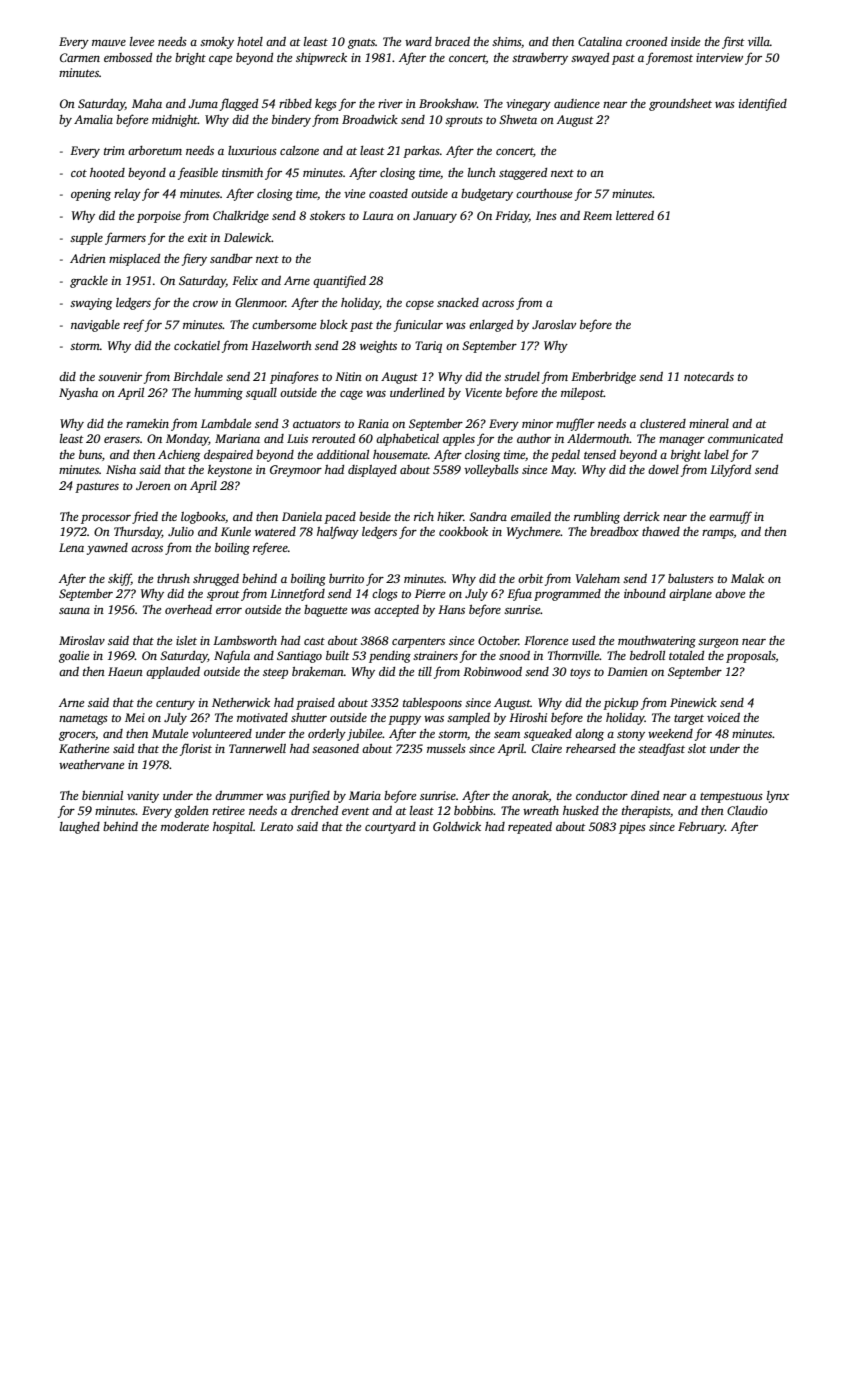 The image size is (849, 1400). I want to click on Chalkridge, so click(241, 217).
